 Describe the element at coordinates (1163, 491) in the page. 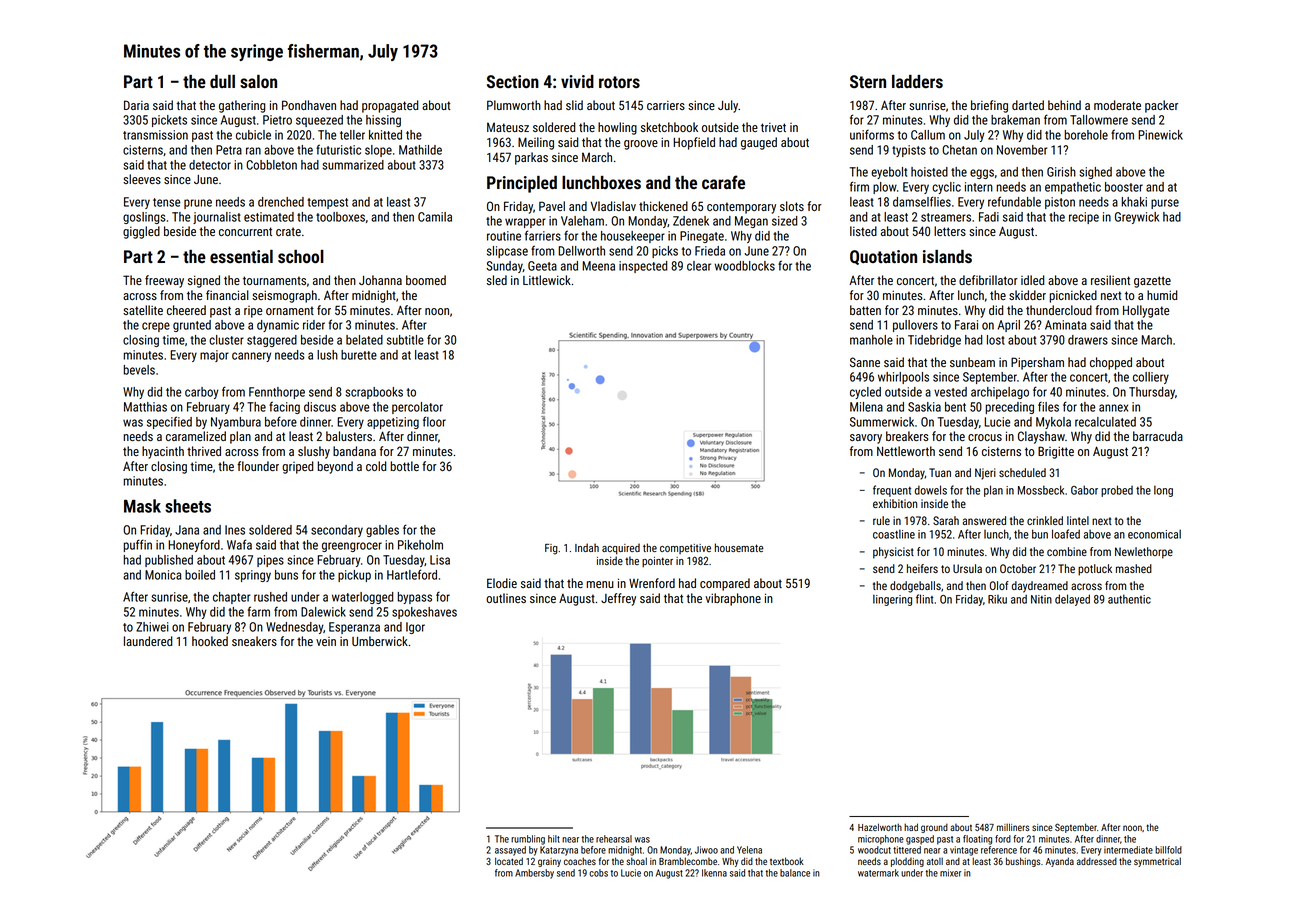

I see `long` at that location.
